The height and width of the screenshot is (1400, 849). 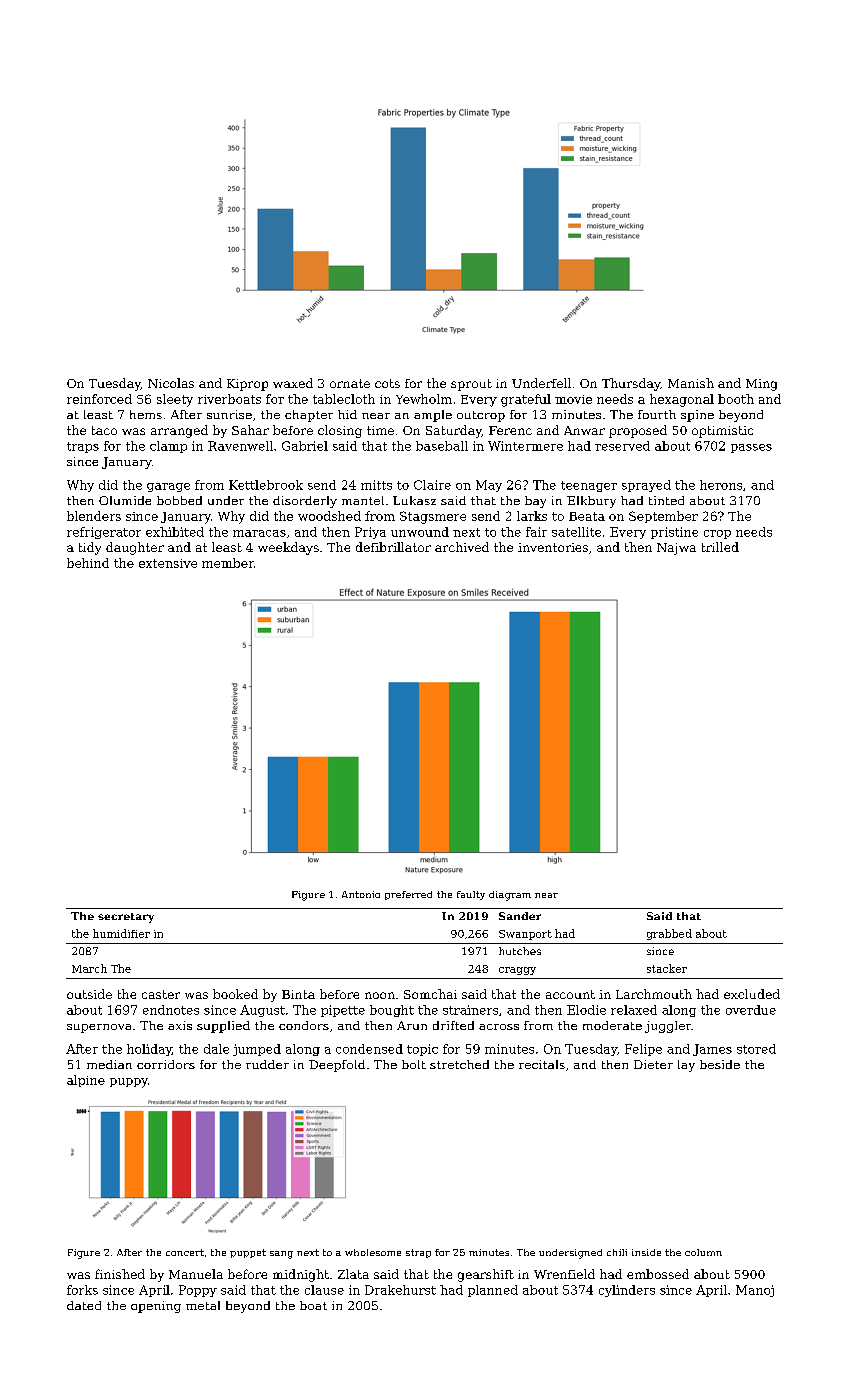 I want to click on extensive, so click(x=168, y=563).
